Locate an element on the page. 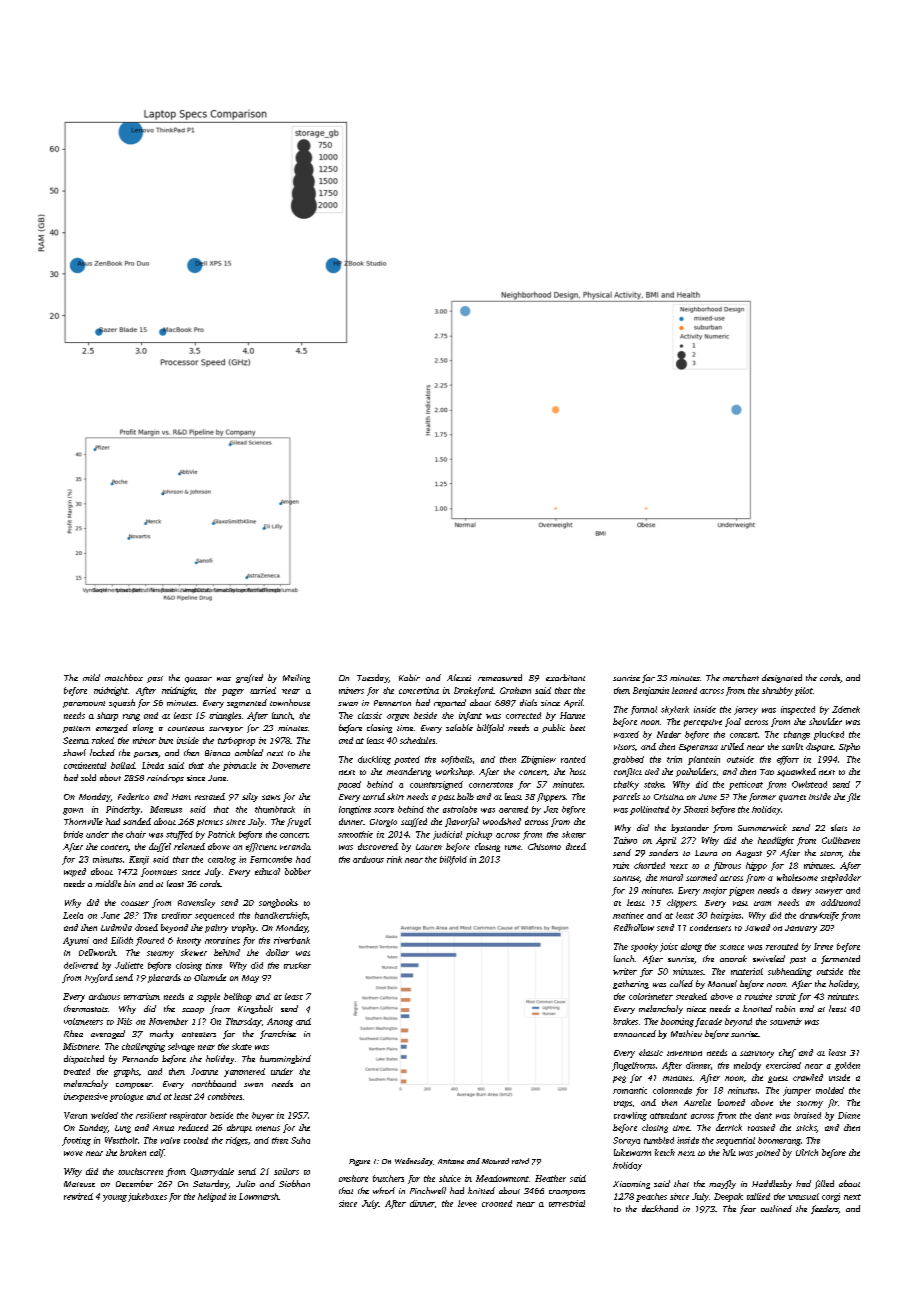  pilot is located at coordinates (804, 691).
